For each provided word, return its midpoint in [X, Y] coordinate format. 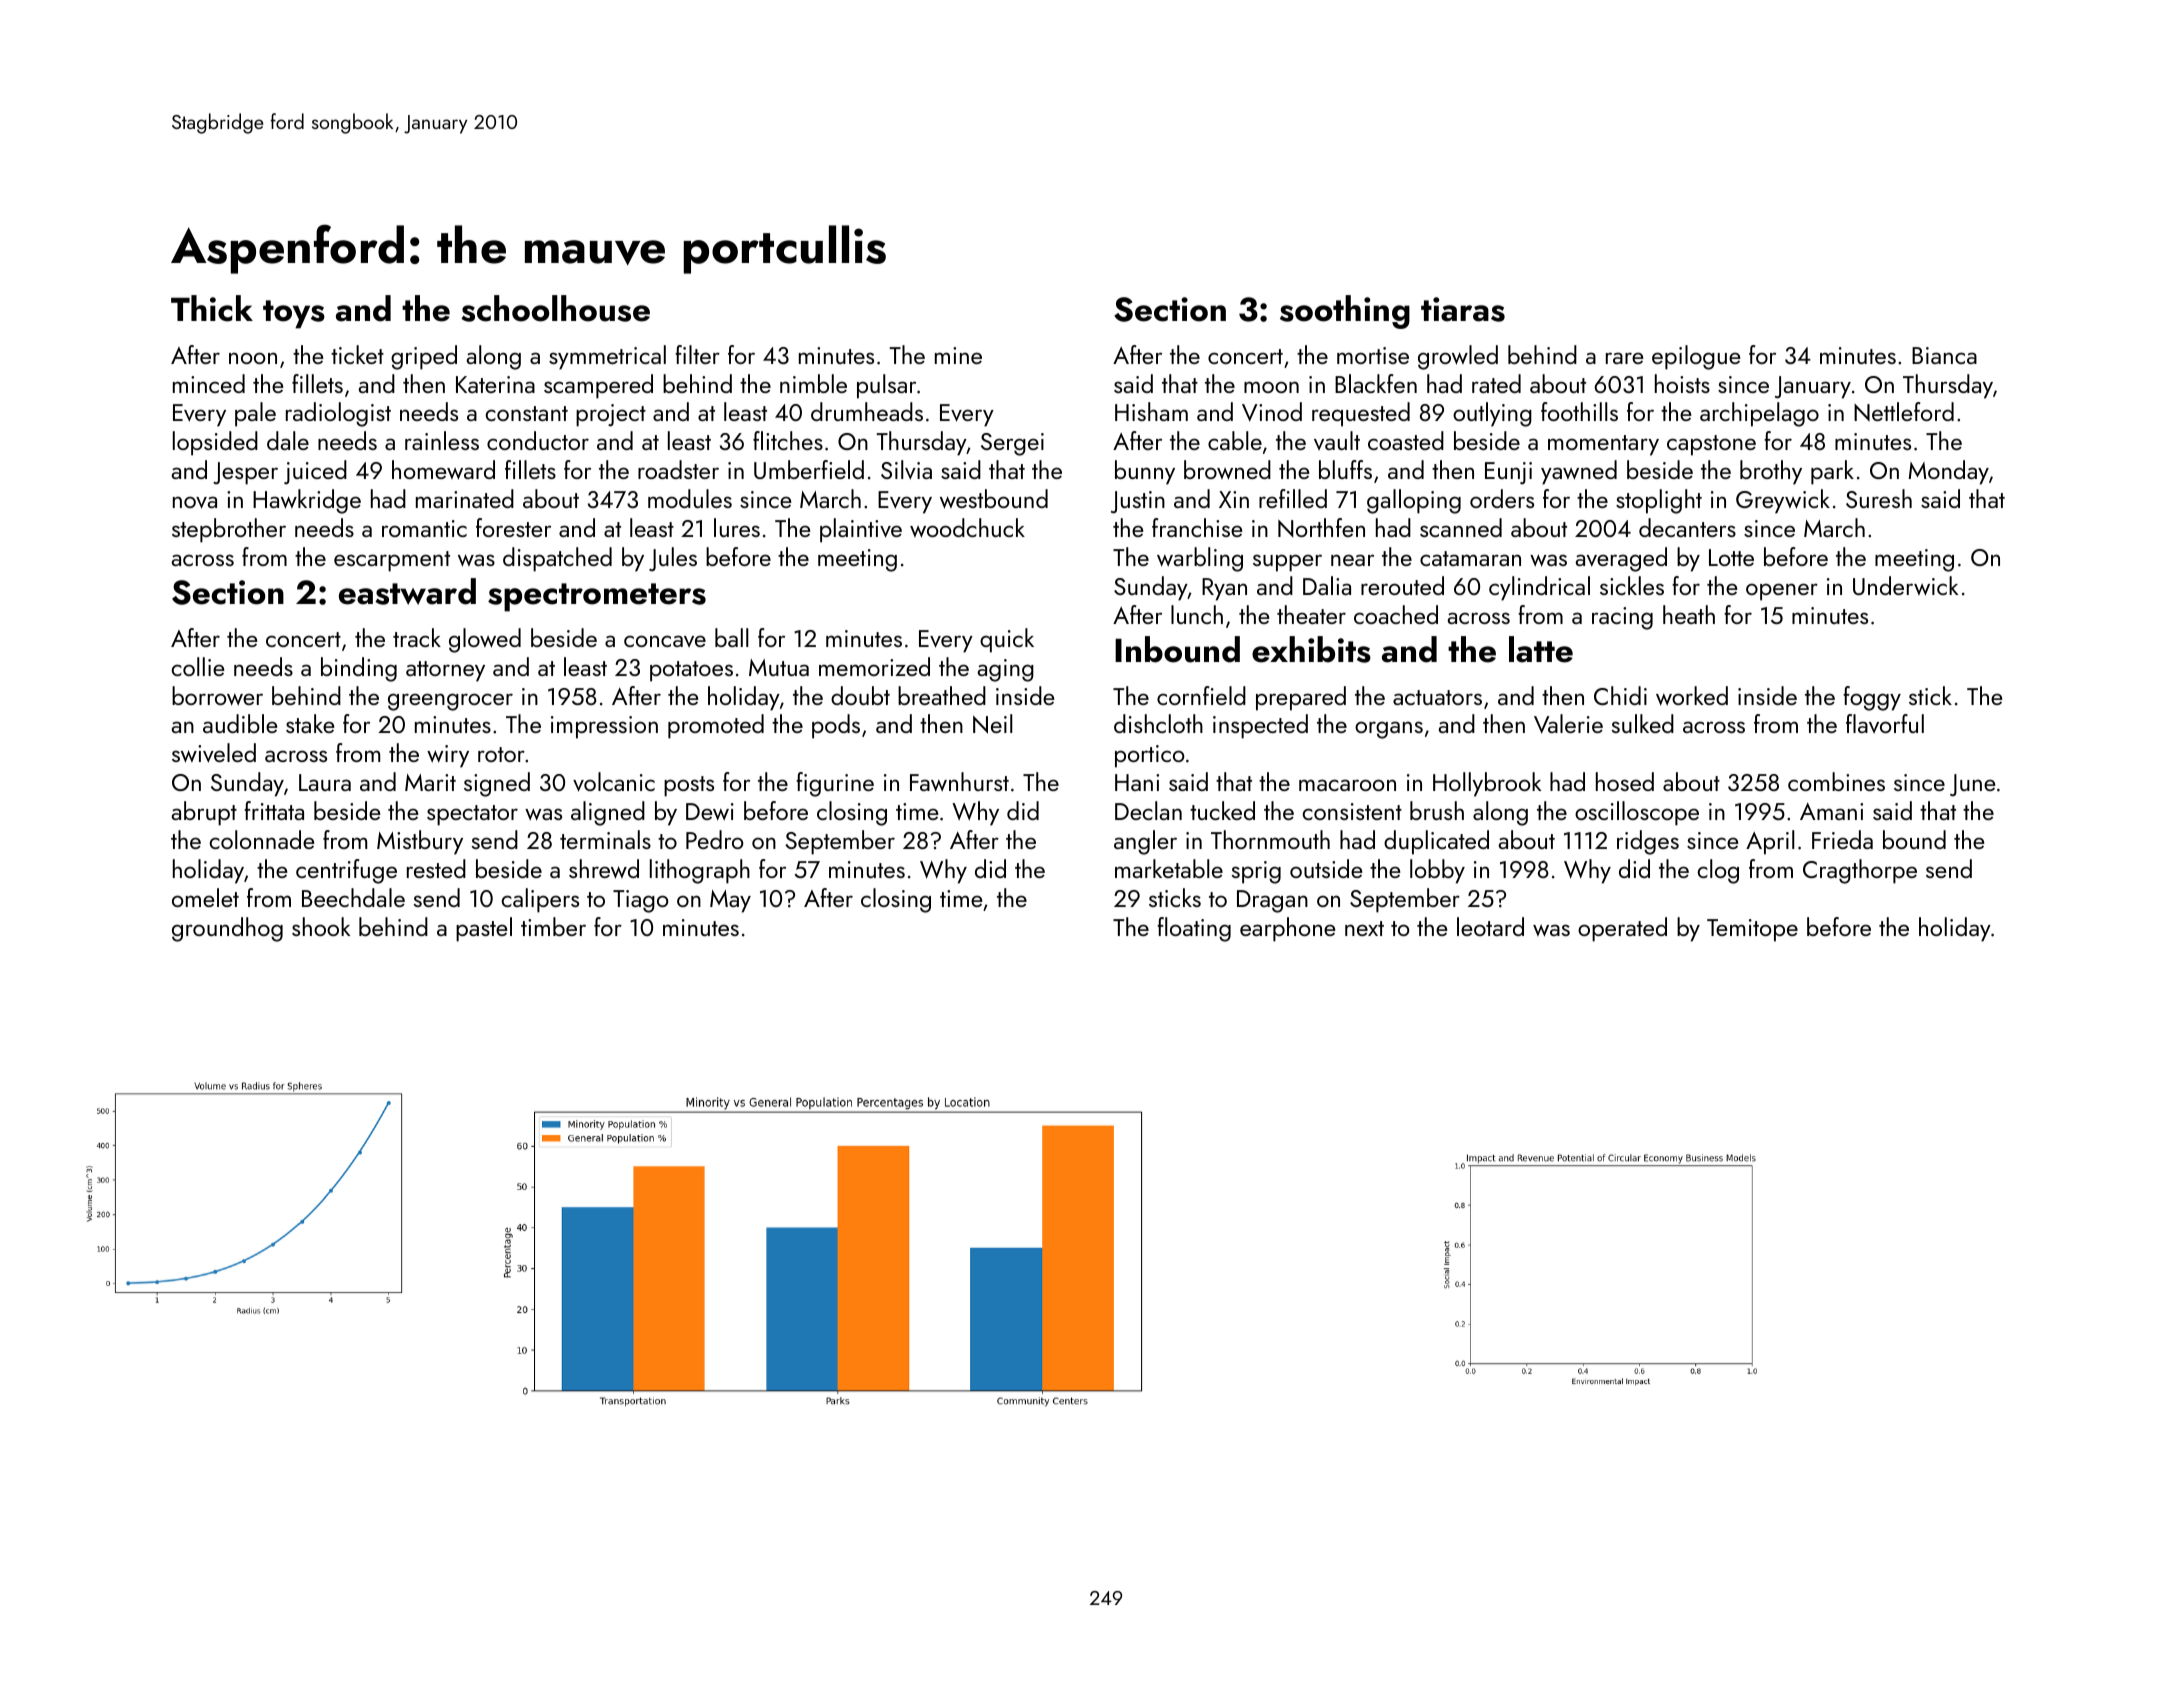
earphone [1288, 929]
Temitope [1752, 930]
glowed [485, 640]
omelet [205, 897]
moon [1271, 387]
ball [731, 637]
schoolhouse [555, 308]
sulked [1643, 723]
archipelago [1759, 414]
